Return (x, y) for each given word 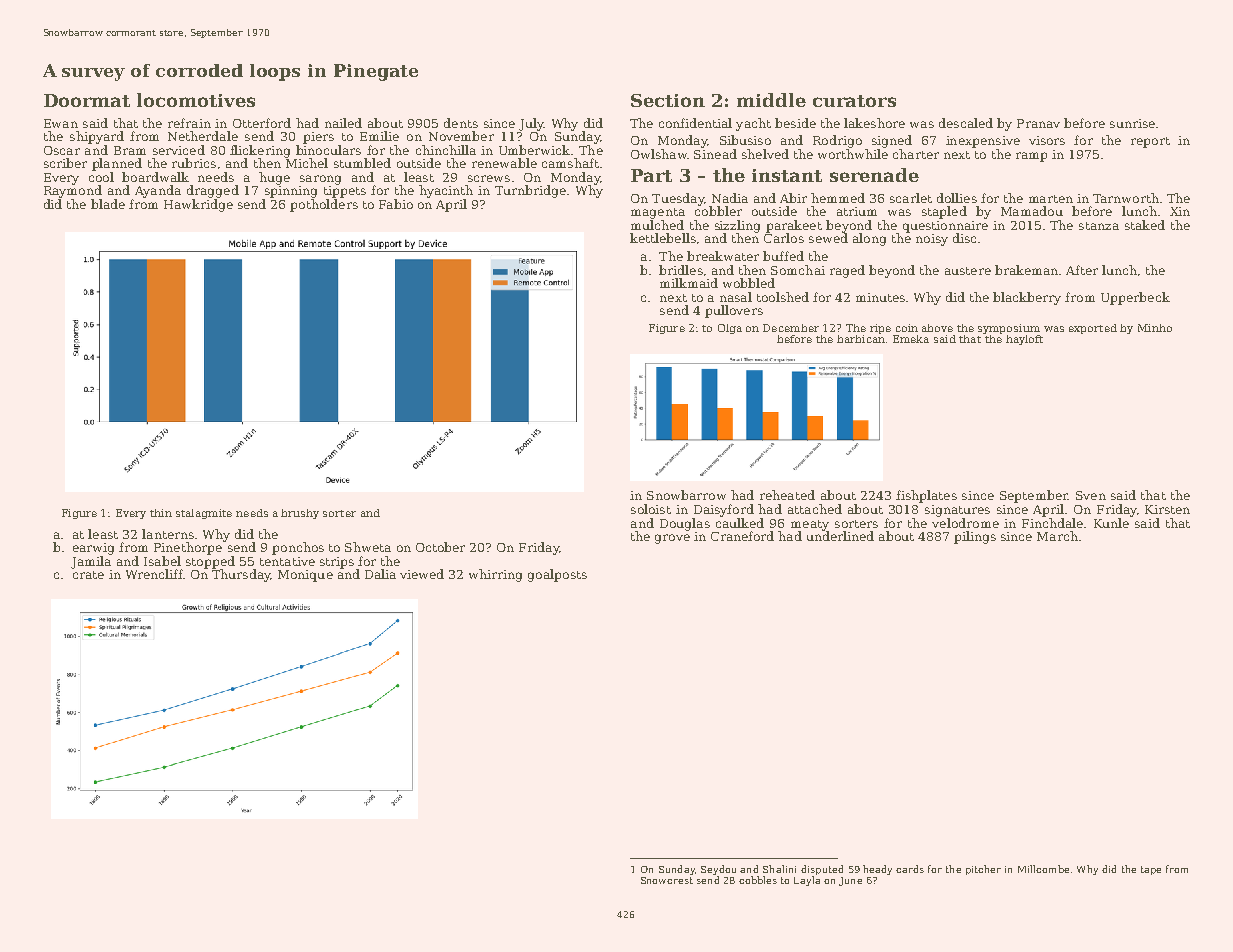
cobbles (758, 880)
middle (771, 100)
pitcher (983, 870)
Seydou (718, 870)
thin (161, 513)
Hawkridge (198, 205)
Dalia (380, 574)
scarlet (911, 198)
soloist (651, 509)
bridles (681, 270)
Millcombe (1043, 869)
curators (854, 101)
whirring (495, 575)
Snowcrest (667, 880)
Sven (1091, 495)
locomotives (196, 100)
